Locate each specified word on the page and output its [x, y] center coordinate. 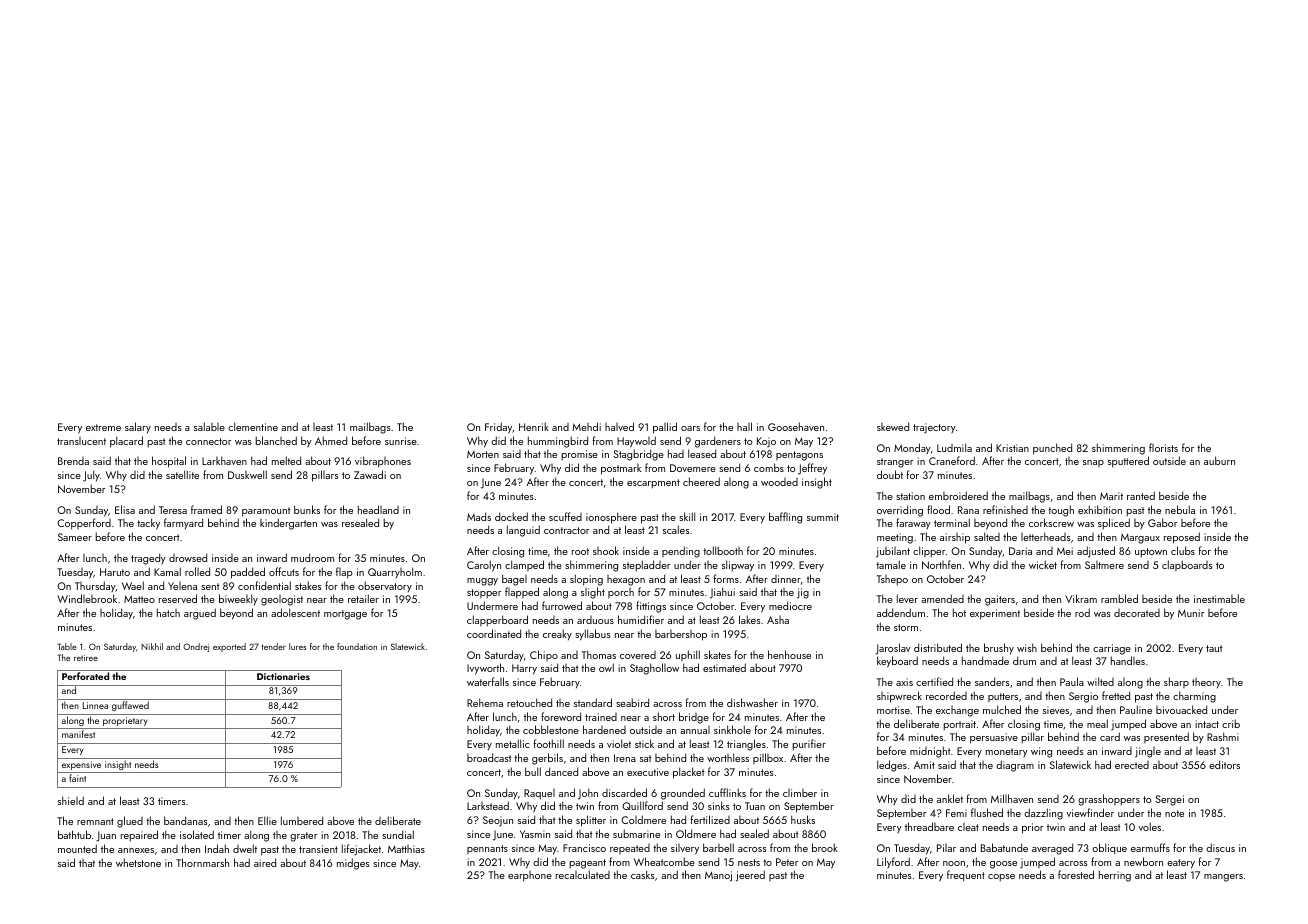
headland [378, 509]
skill [687, 516]
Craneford [952, 460]
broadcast [489, 757]
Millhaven [1012, 798]
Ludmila [954, 447]
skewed [893, 426]
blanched [276, 440]
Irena [625, 758]
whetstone [138, 862]
